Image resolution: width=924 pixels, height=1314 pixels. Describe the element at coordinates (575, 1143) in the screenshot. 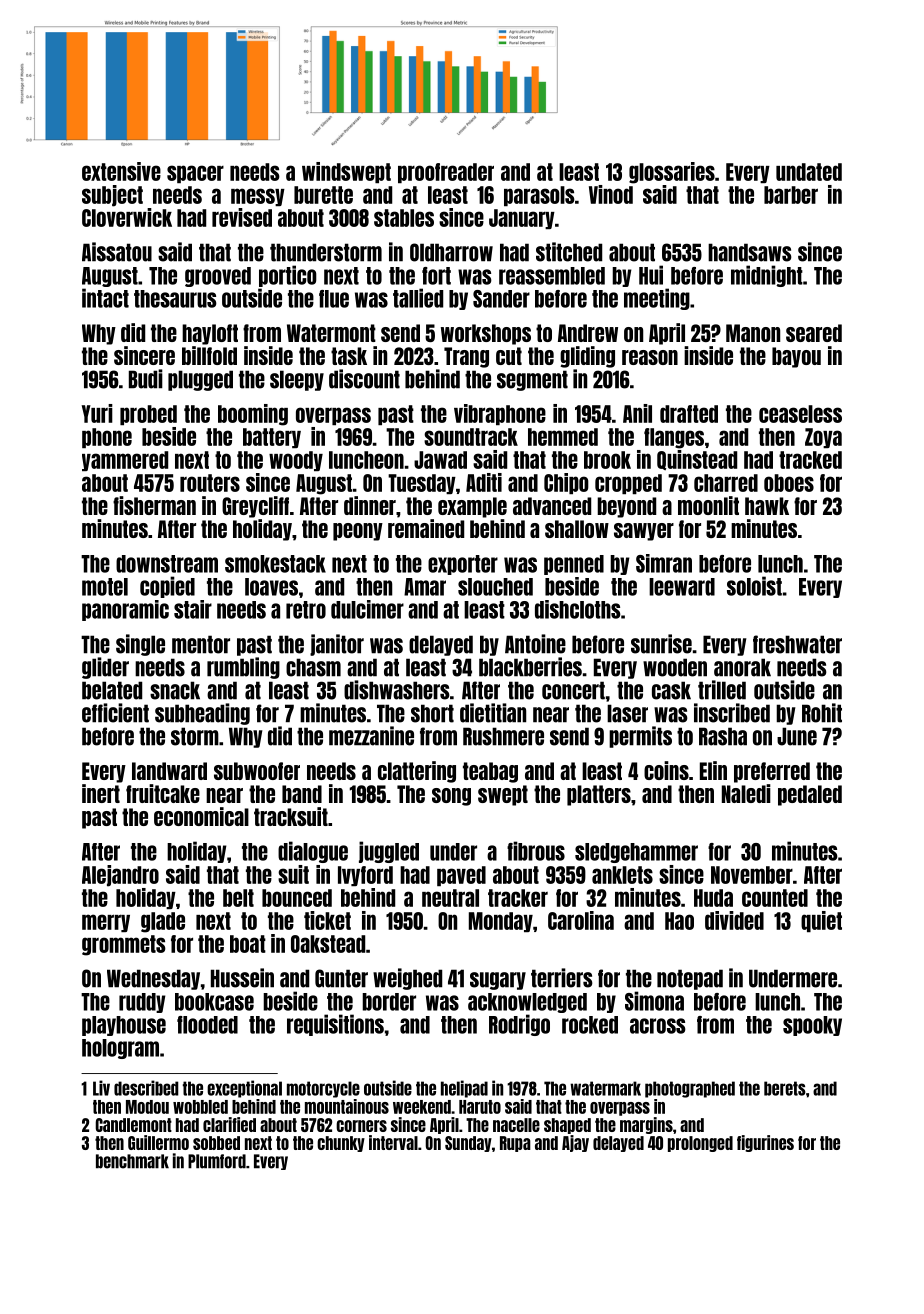

I see `Ajay` at that location.
